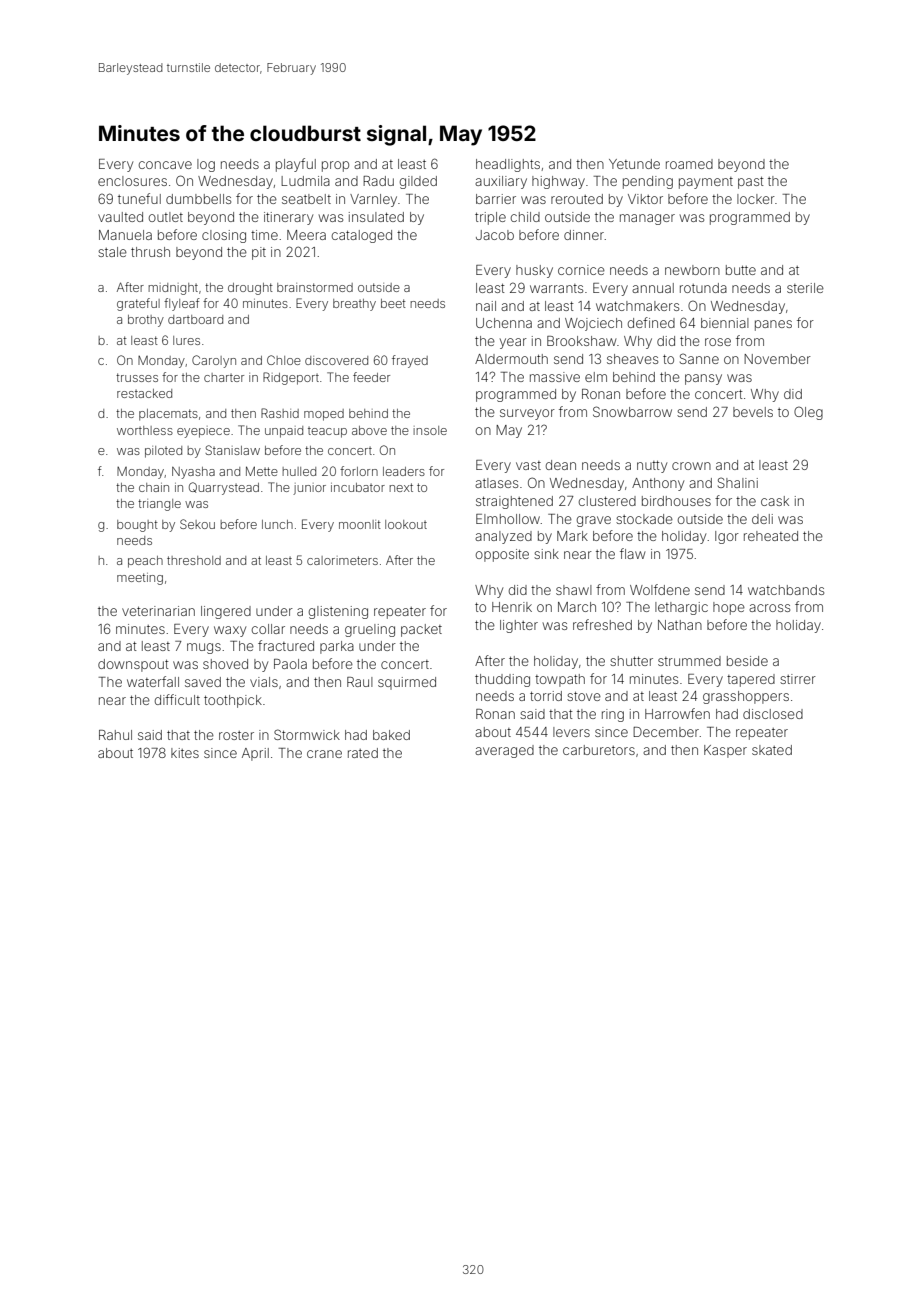  What do you see at coordinates (729, 608) in the screenshot?
I see `hope` at bounding box center [729, 608].
